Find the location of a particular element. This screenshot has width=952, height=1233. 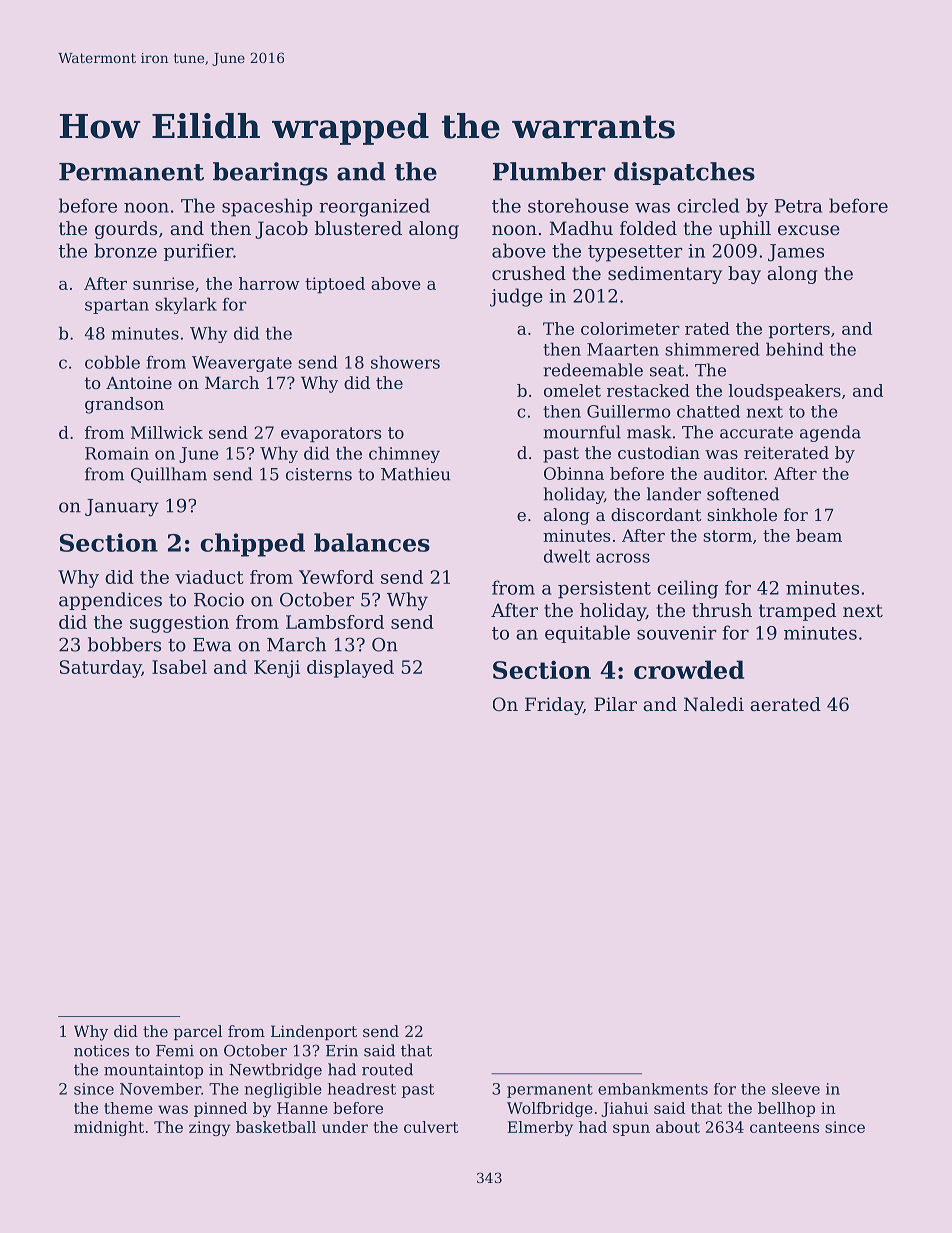

Plumber is located at coordinates (549, 171).
